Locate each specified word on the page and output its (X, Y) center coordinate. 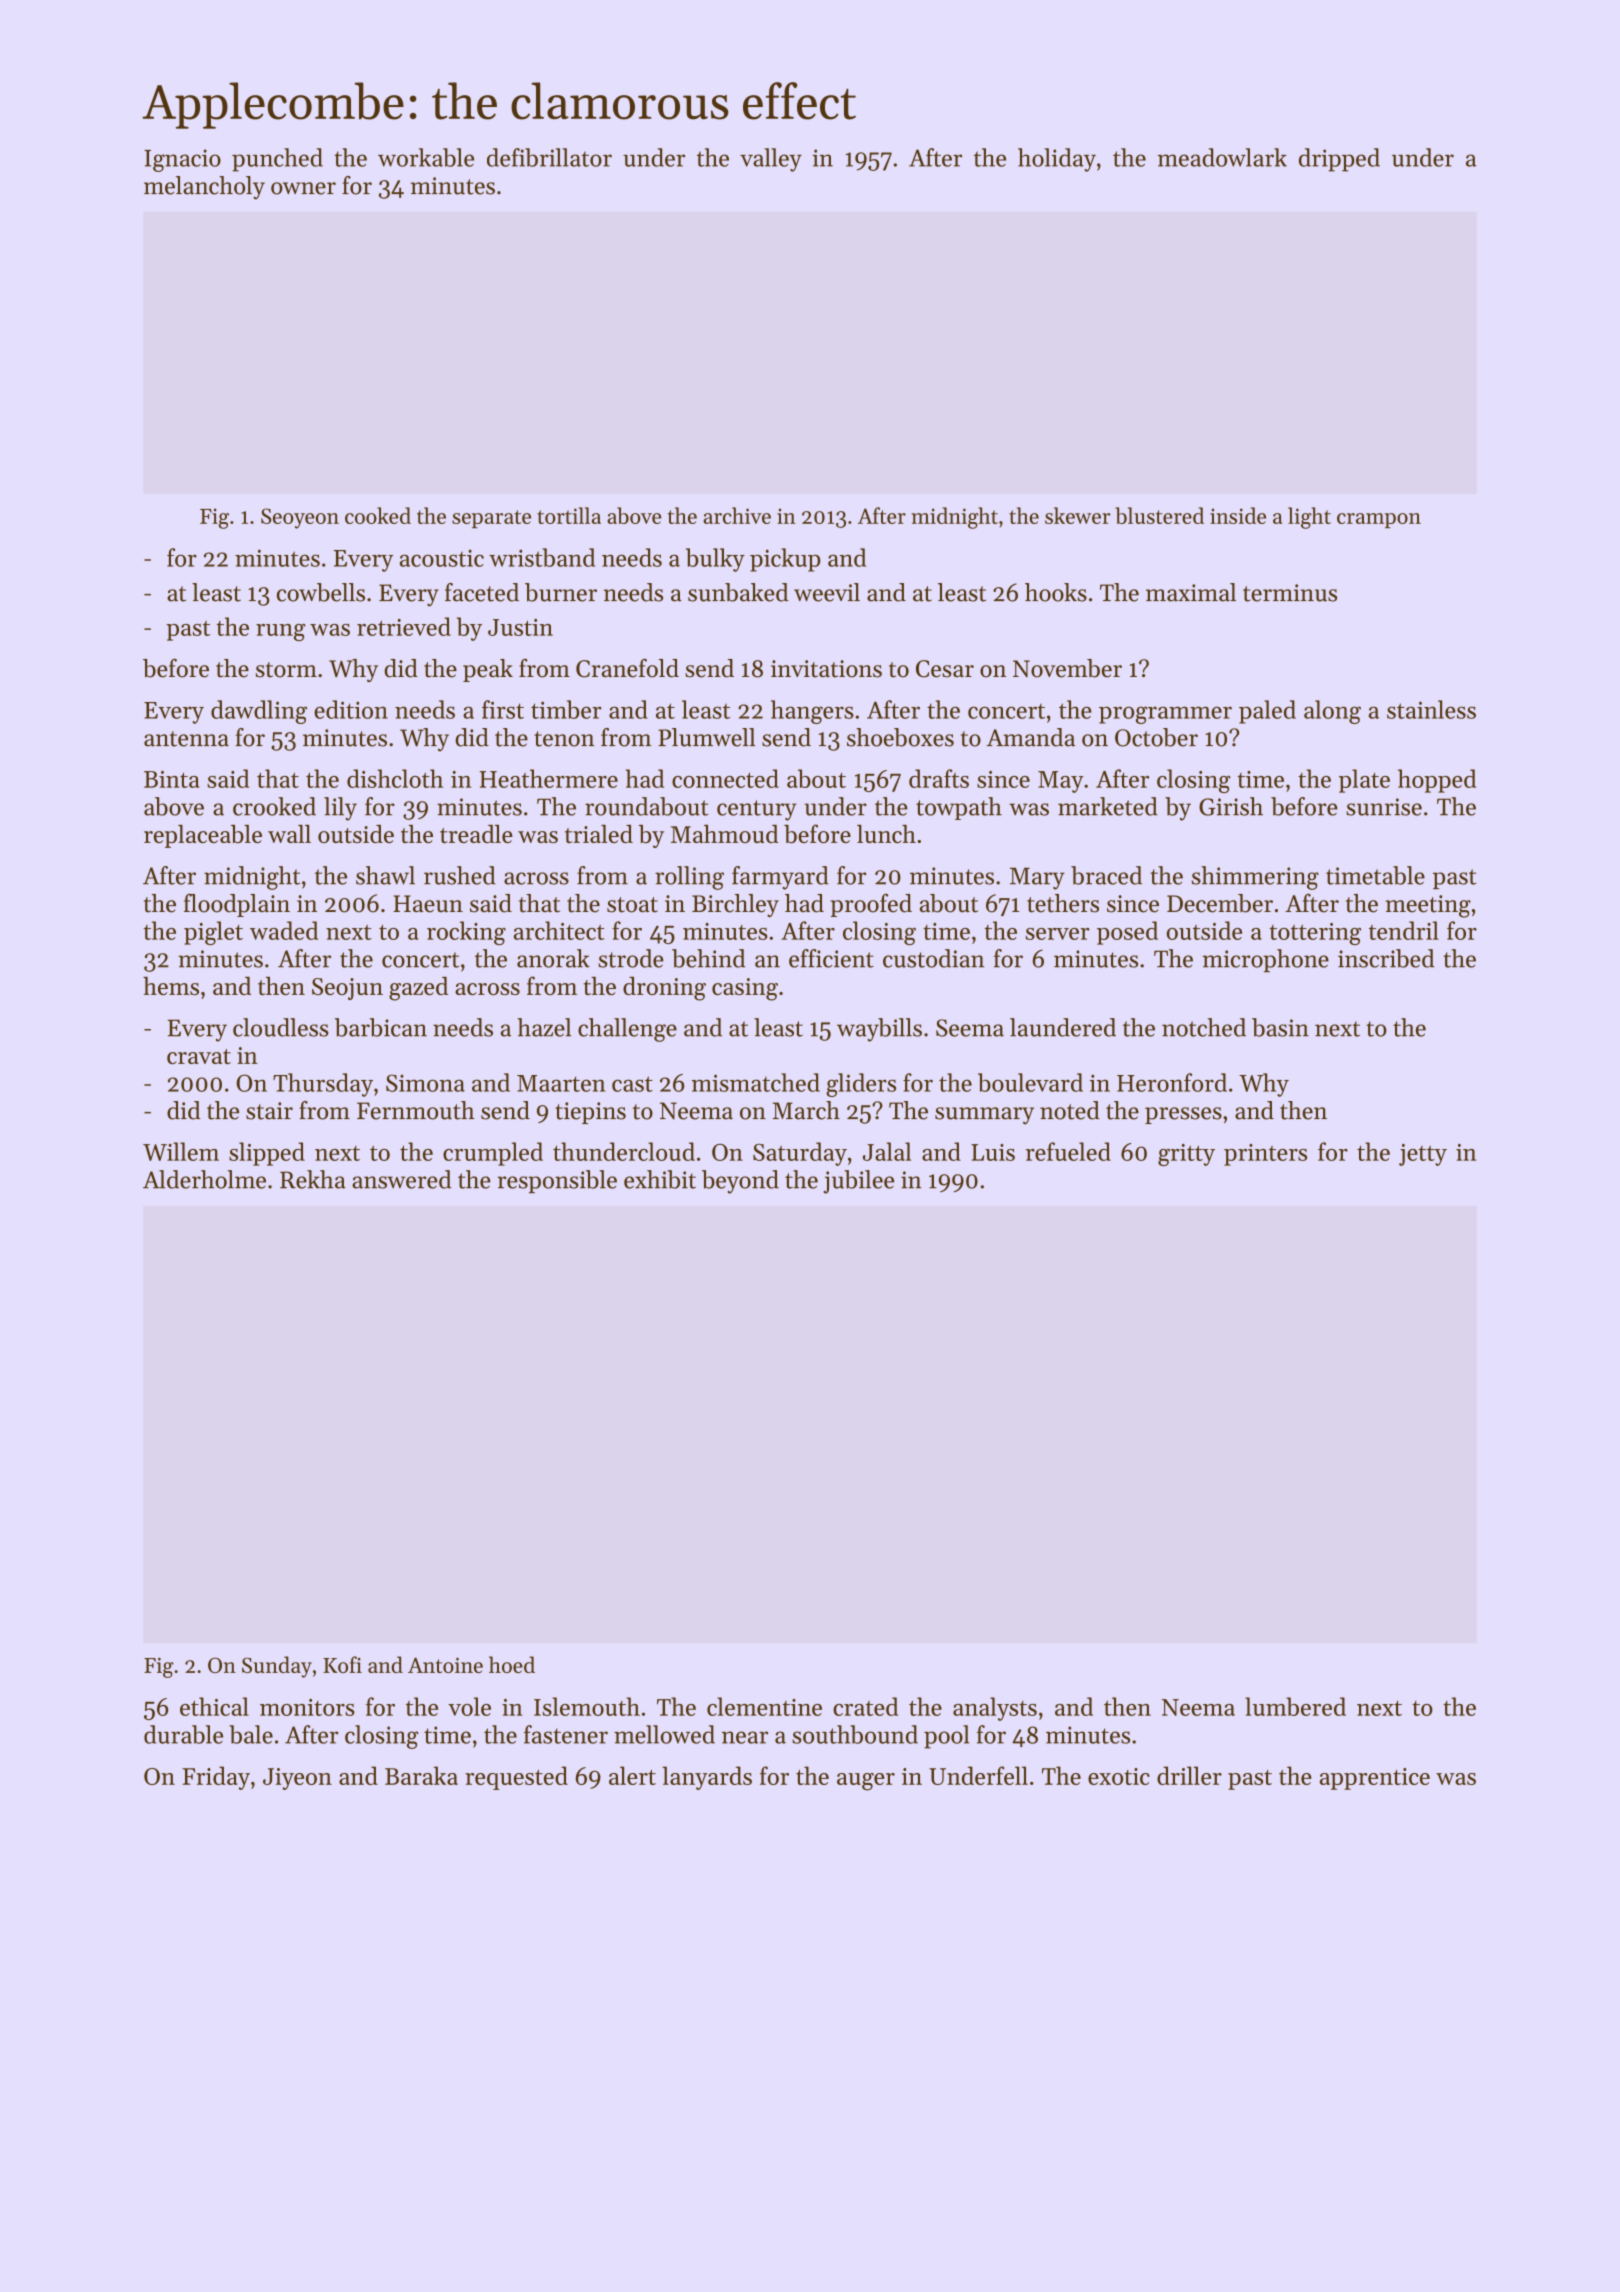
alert (632, 1775)
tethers (1063, 903)
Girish (1231, 806)
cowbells (321, 592)
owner (303, 188)
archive (737, 515)
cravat (199, 1056)
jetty (1423, 1155)
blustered (1159, 515)
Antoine (445, 1665)
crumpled (493, 1154)
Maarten (561, 1083)
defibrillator (549, 157)
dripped (1339, 160)
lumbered (1295, 1706)
